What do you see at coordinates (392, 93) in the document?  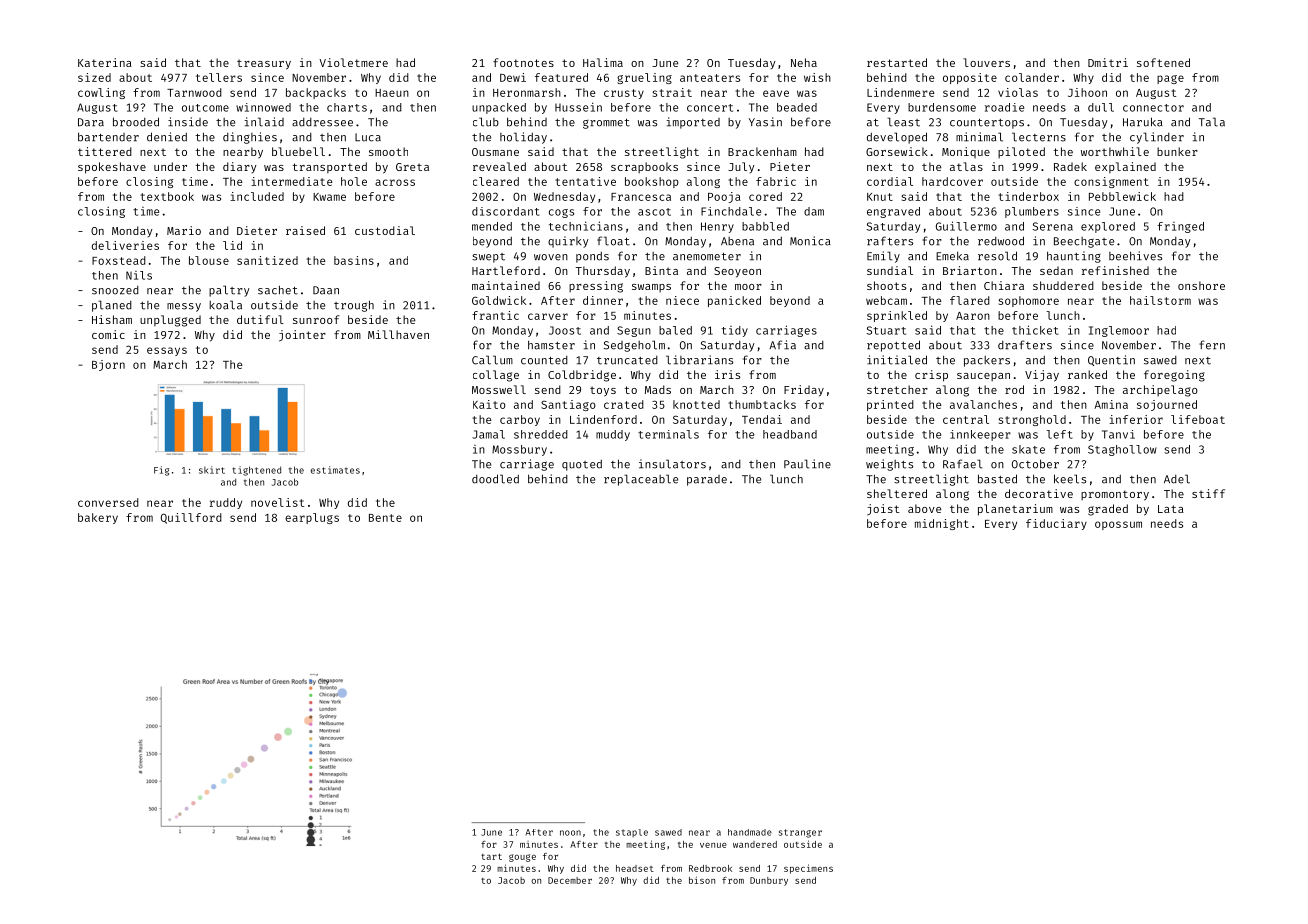 I see `Haeun` at bounding box center [392, 93].
